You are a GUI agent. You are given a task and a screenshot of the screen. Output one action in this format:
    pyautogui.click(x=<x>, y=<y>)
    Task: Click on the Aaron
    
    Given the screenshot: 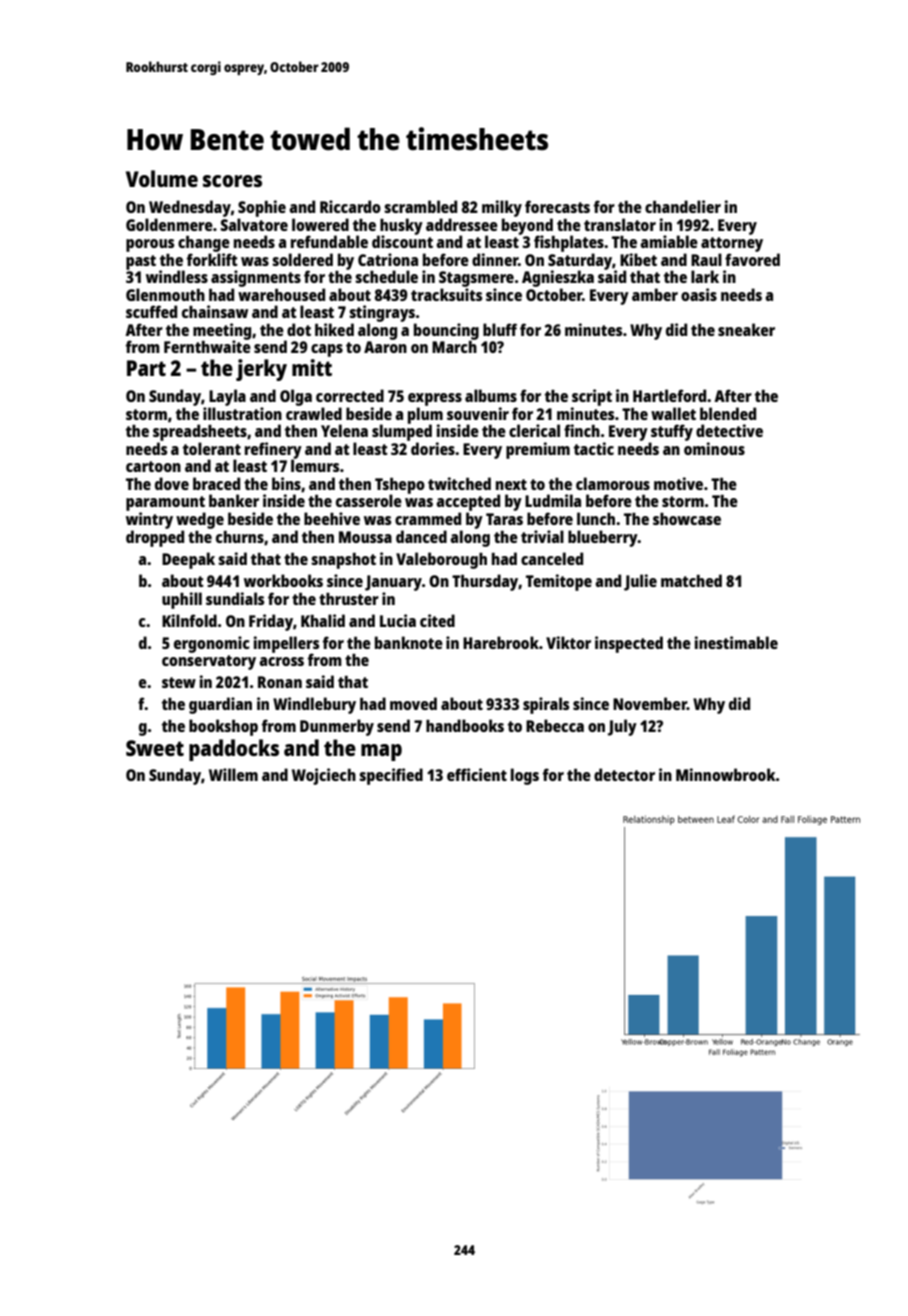 What is the action you would take?
    pyautogui.click(x=385, y=347)
